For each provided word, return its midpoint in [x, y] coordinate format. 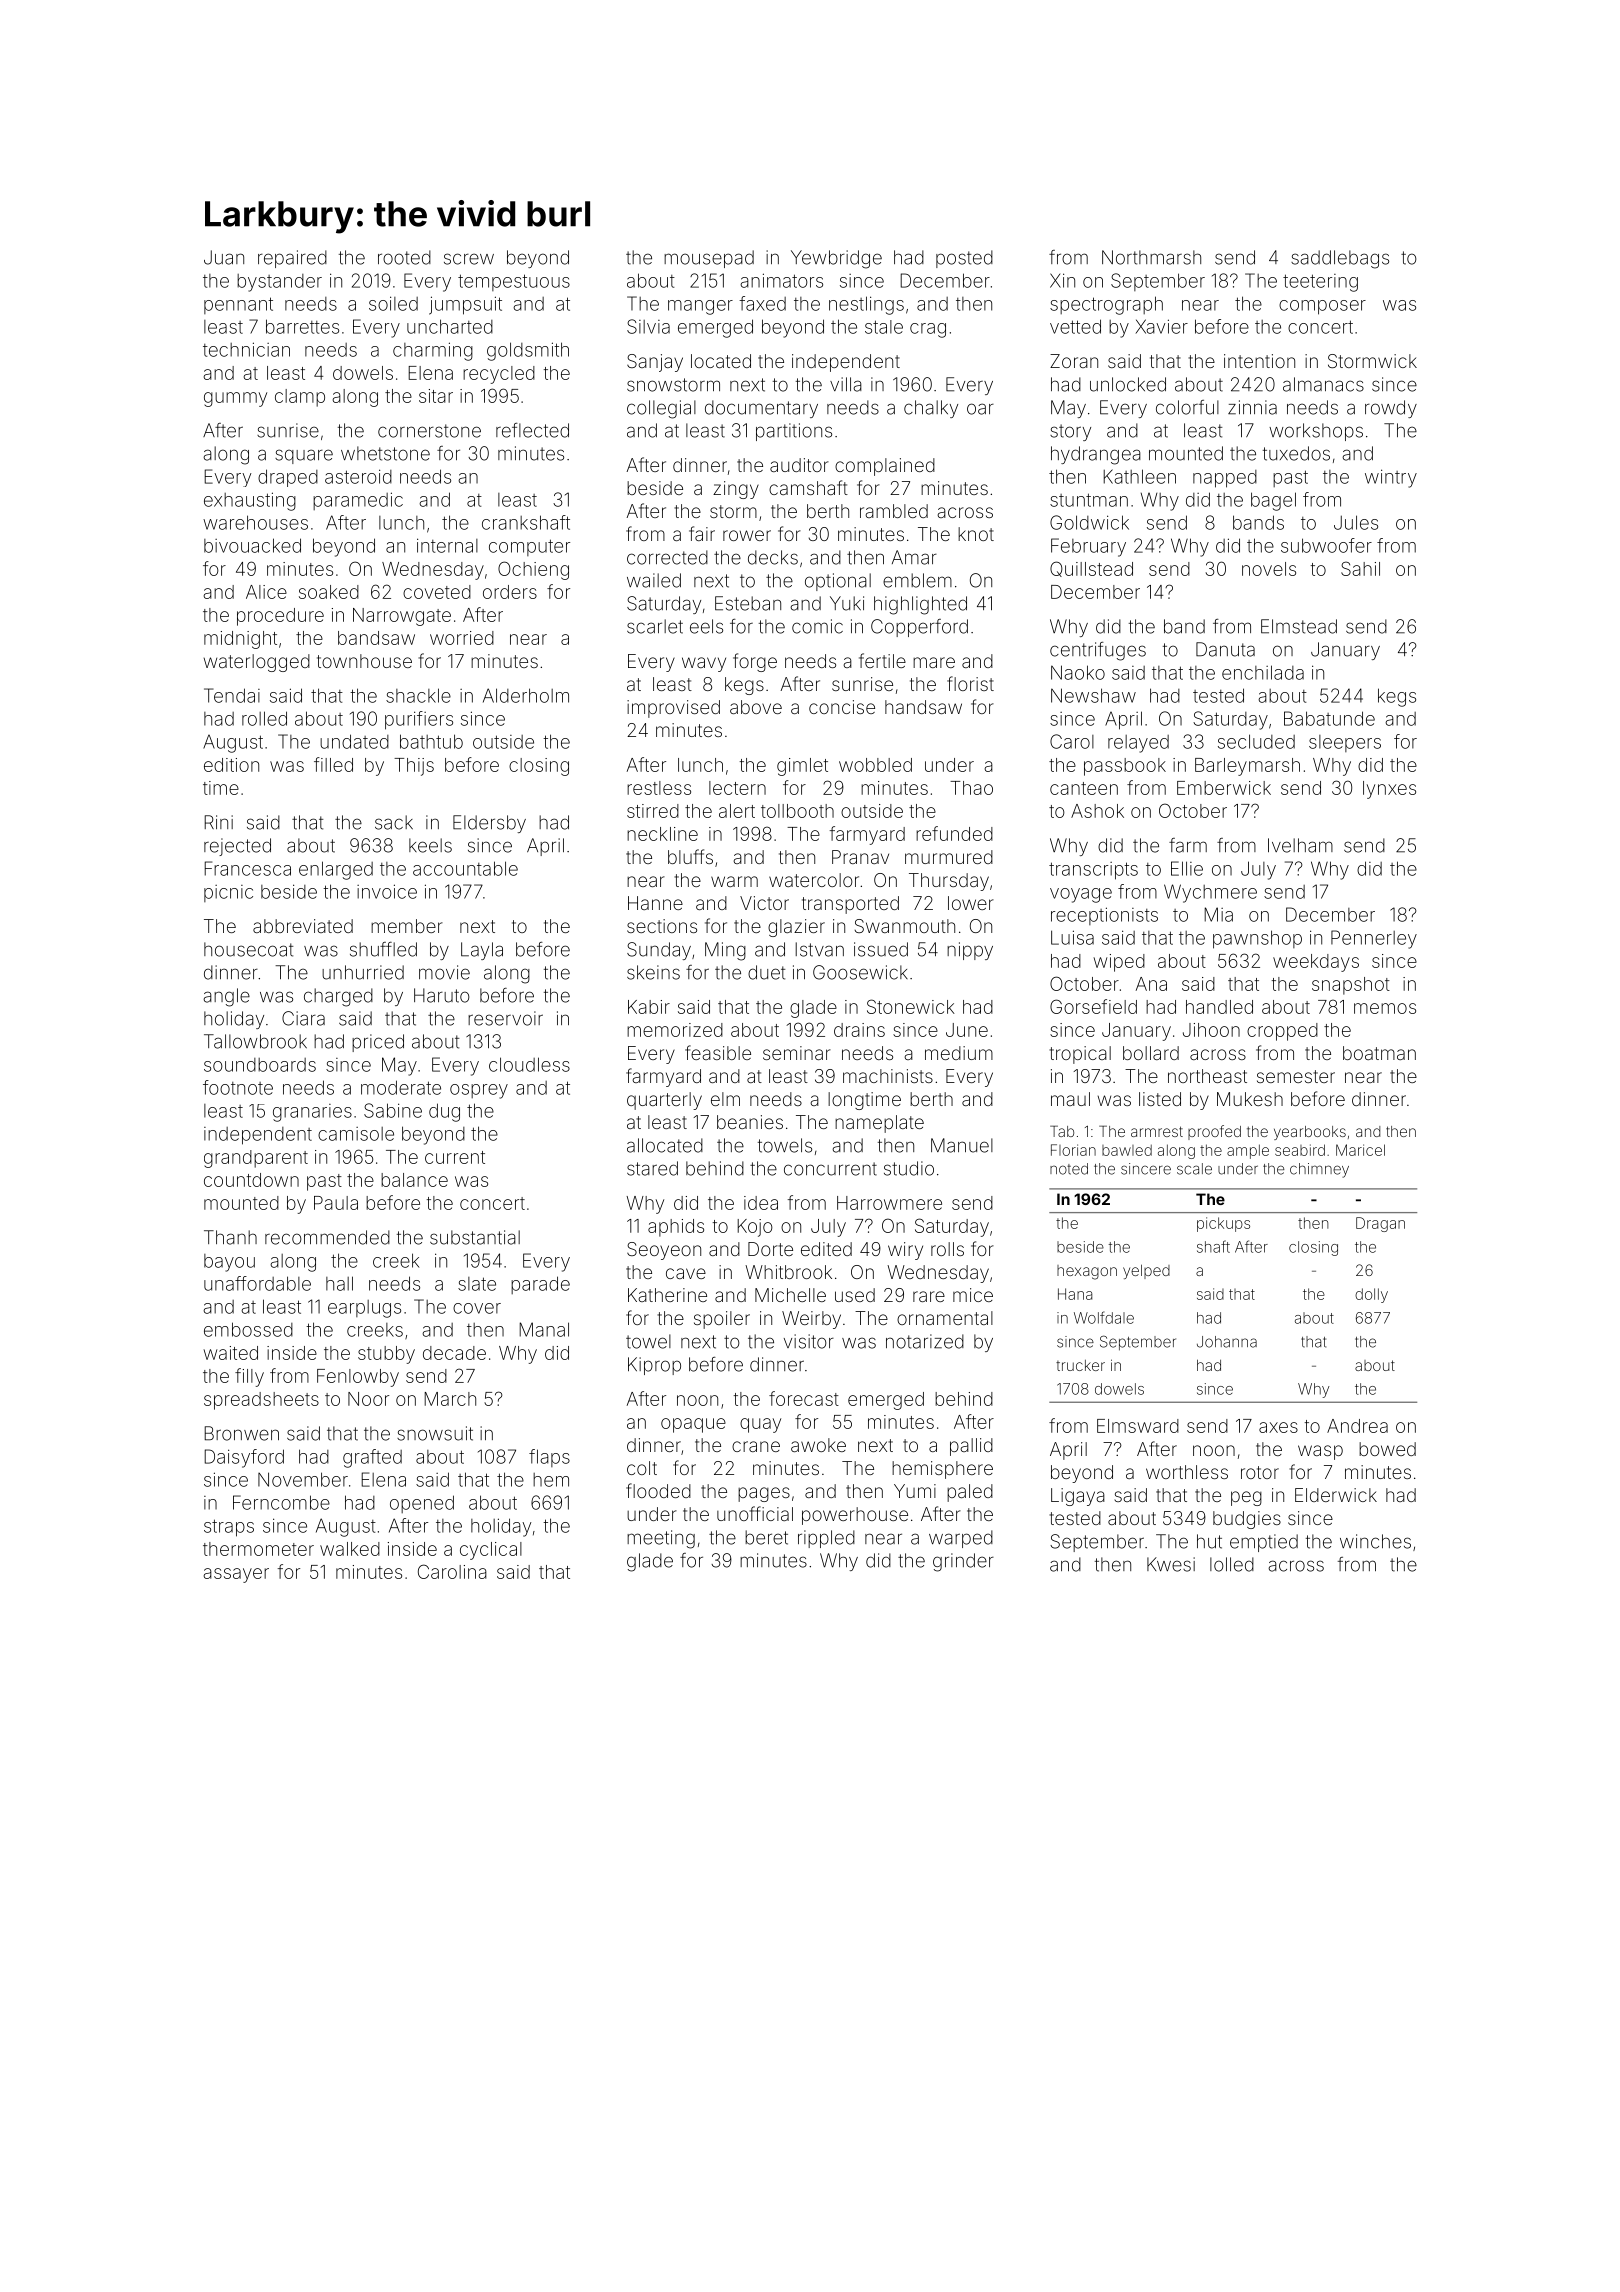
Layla [482, 951]
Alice [266, 592]
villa [846, 384]
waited [230, 1353]
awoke [818, 1445]
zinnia [1252, 407]
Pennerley [1374, 939]
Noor [368, 1399]
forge [755, 662]
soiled [393, 303]
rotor [1260, 1472]
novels [1269, 569]
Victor [764, 903]
